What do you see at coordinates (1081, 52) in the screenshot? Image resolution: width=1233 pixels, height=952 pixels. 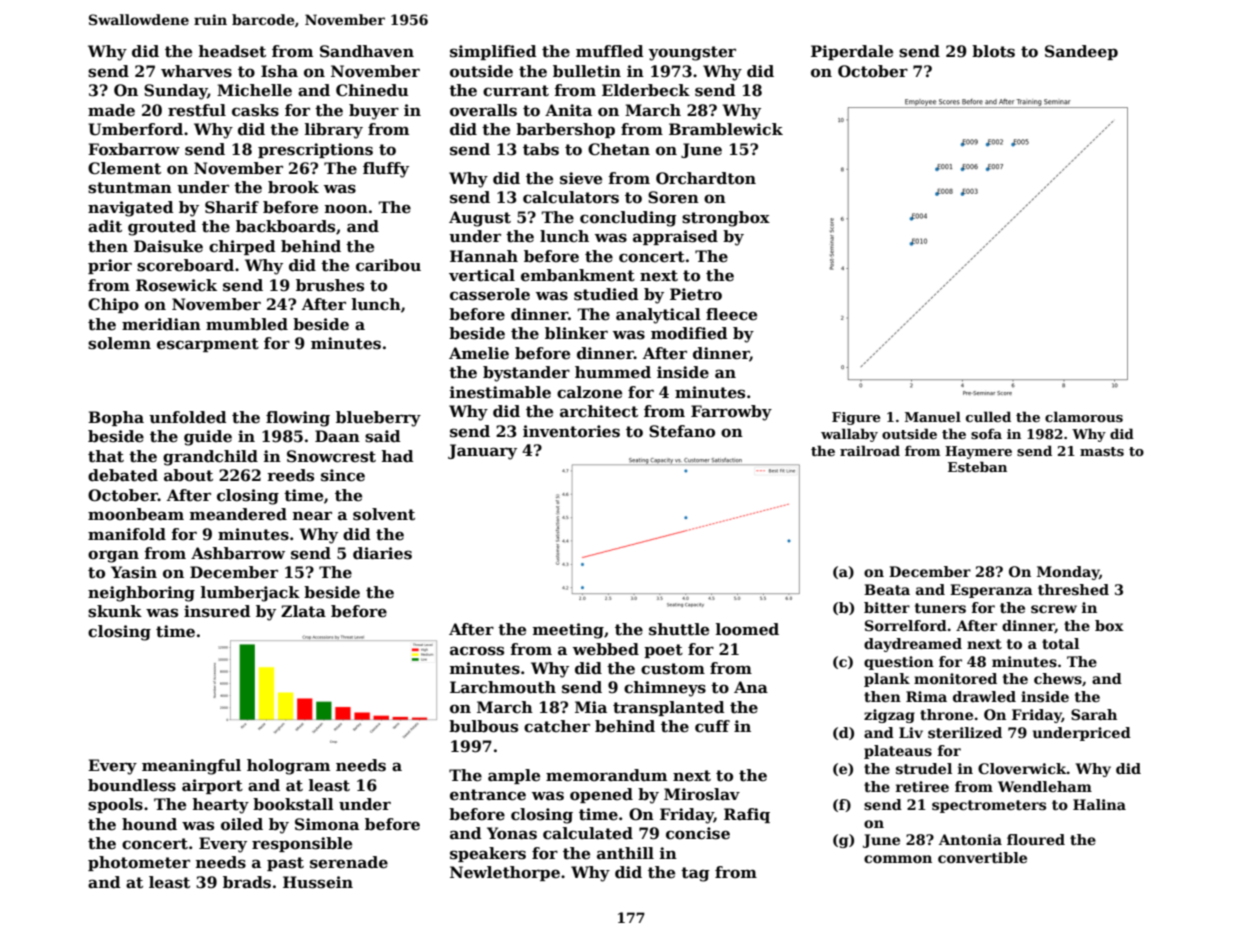 I see `Sandeep` at bounding box center [1081, 52].
